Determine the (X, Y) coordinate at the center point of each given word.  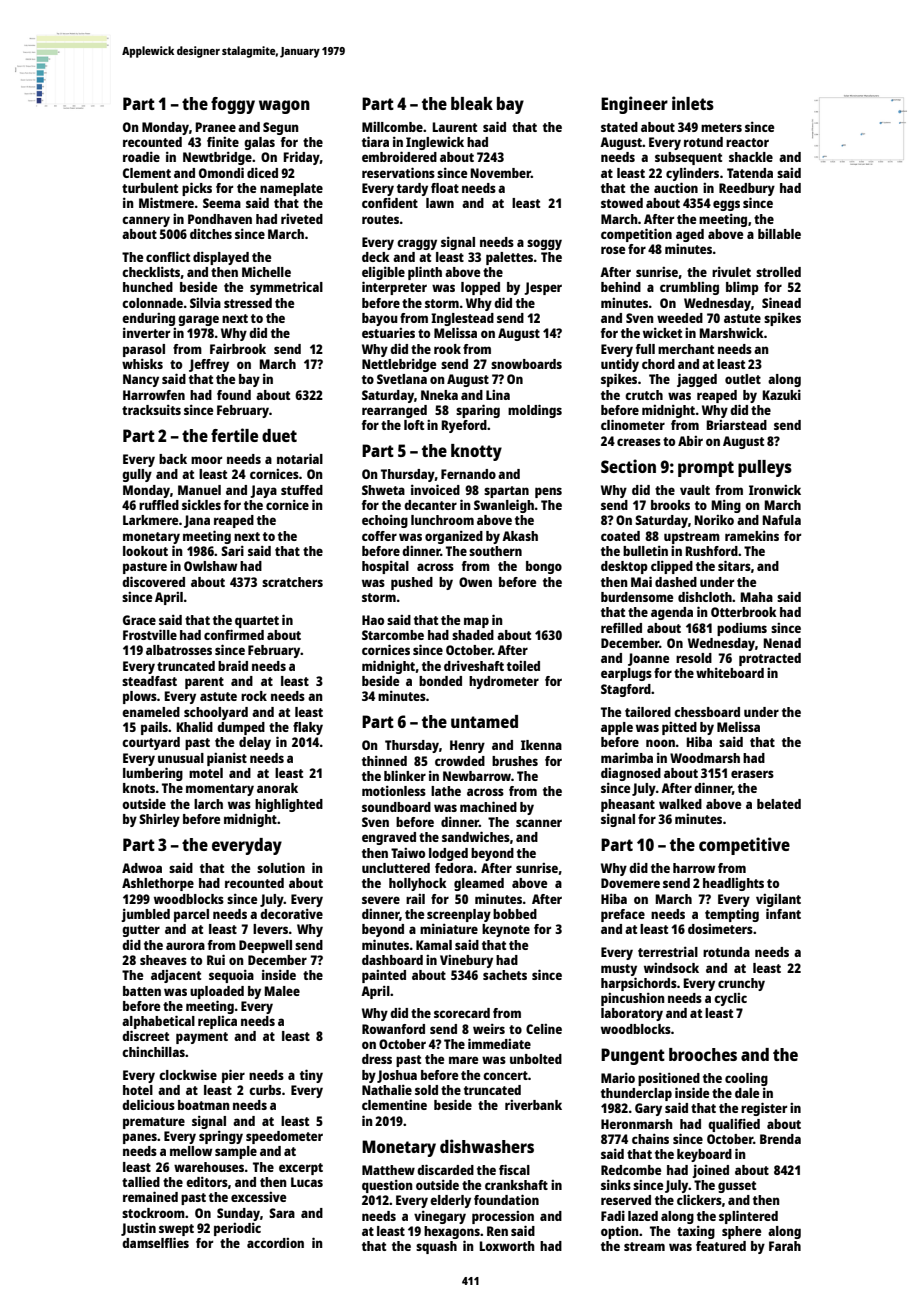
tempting (732, 915)
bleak (472, 103)
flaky (308, 728)
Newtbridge (217, 158)
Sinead (781, 302)
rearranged (394, 411)
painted (384, 976)
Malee (282, 991)
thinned (384, 760)
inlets (693, 103)
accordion (275, 1243)
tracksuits (151, 409)
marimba (627, 757)
